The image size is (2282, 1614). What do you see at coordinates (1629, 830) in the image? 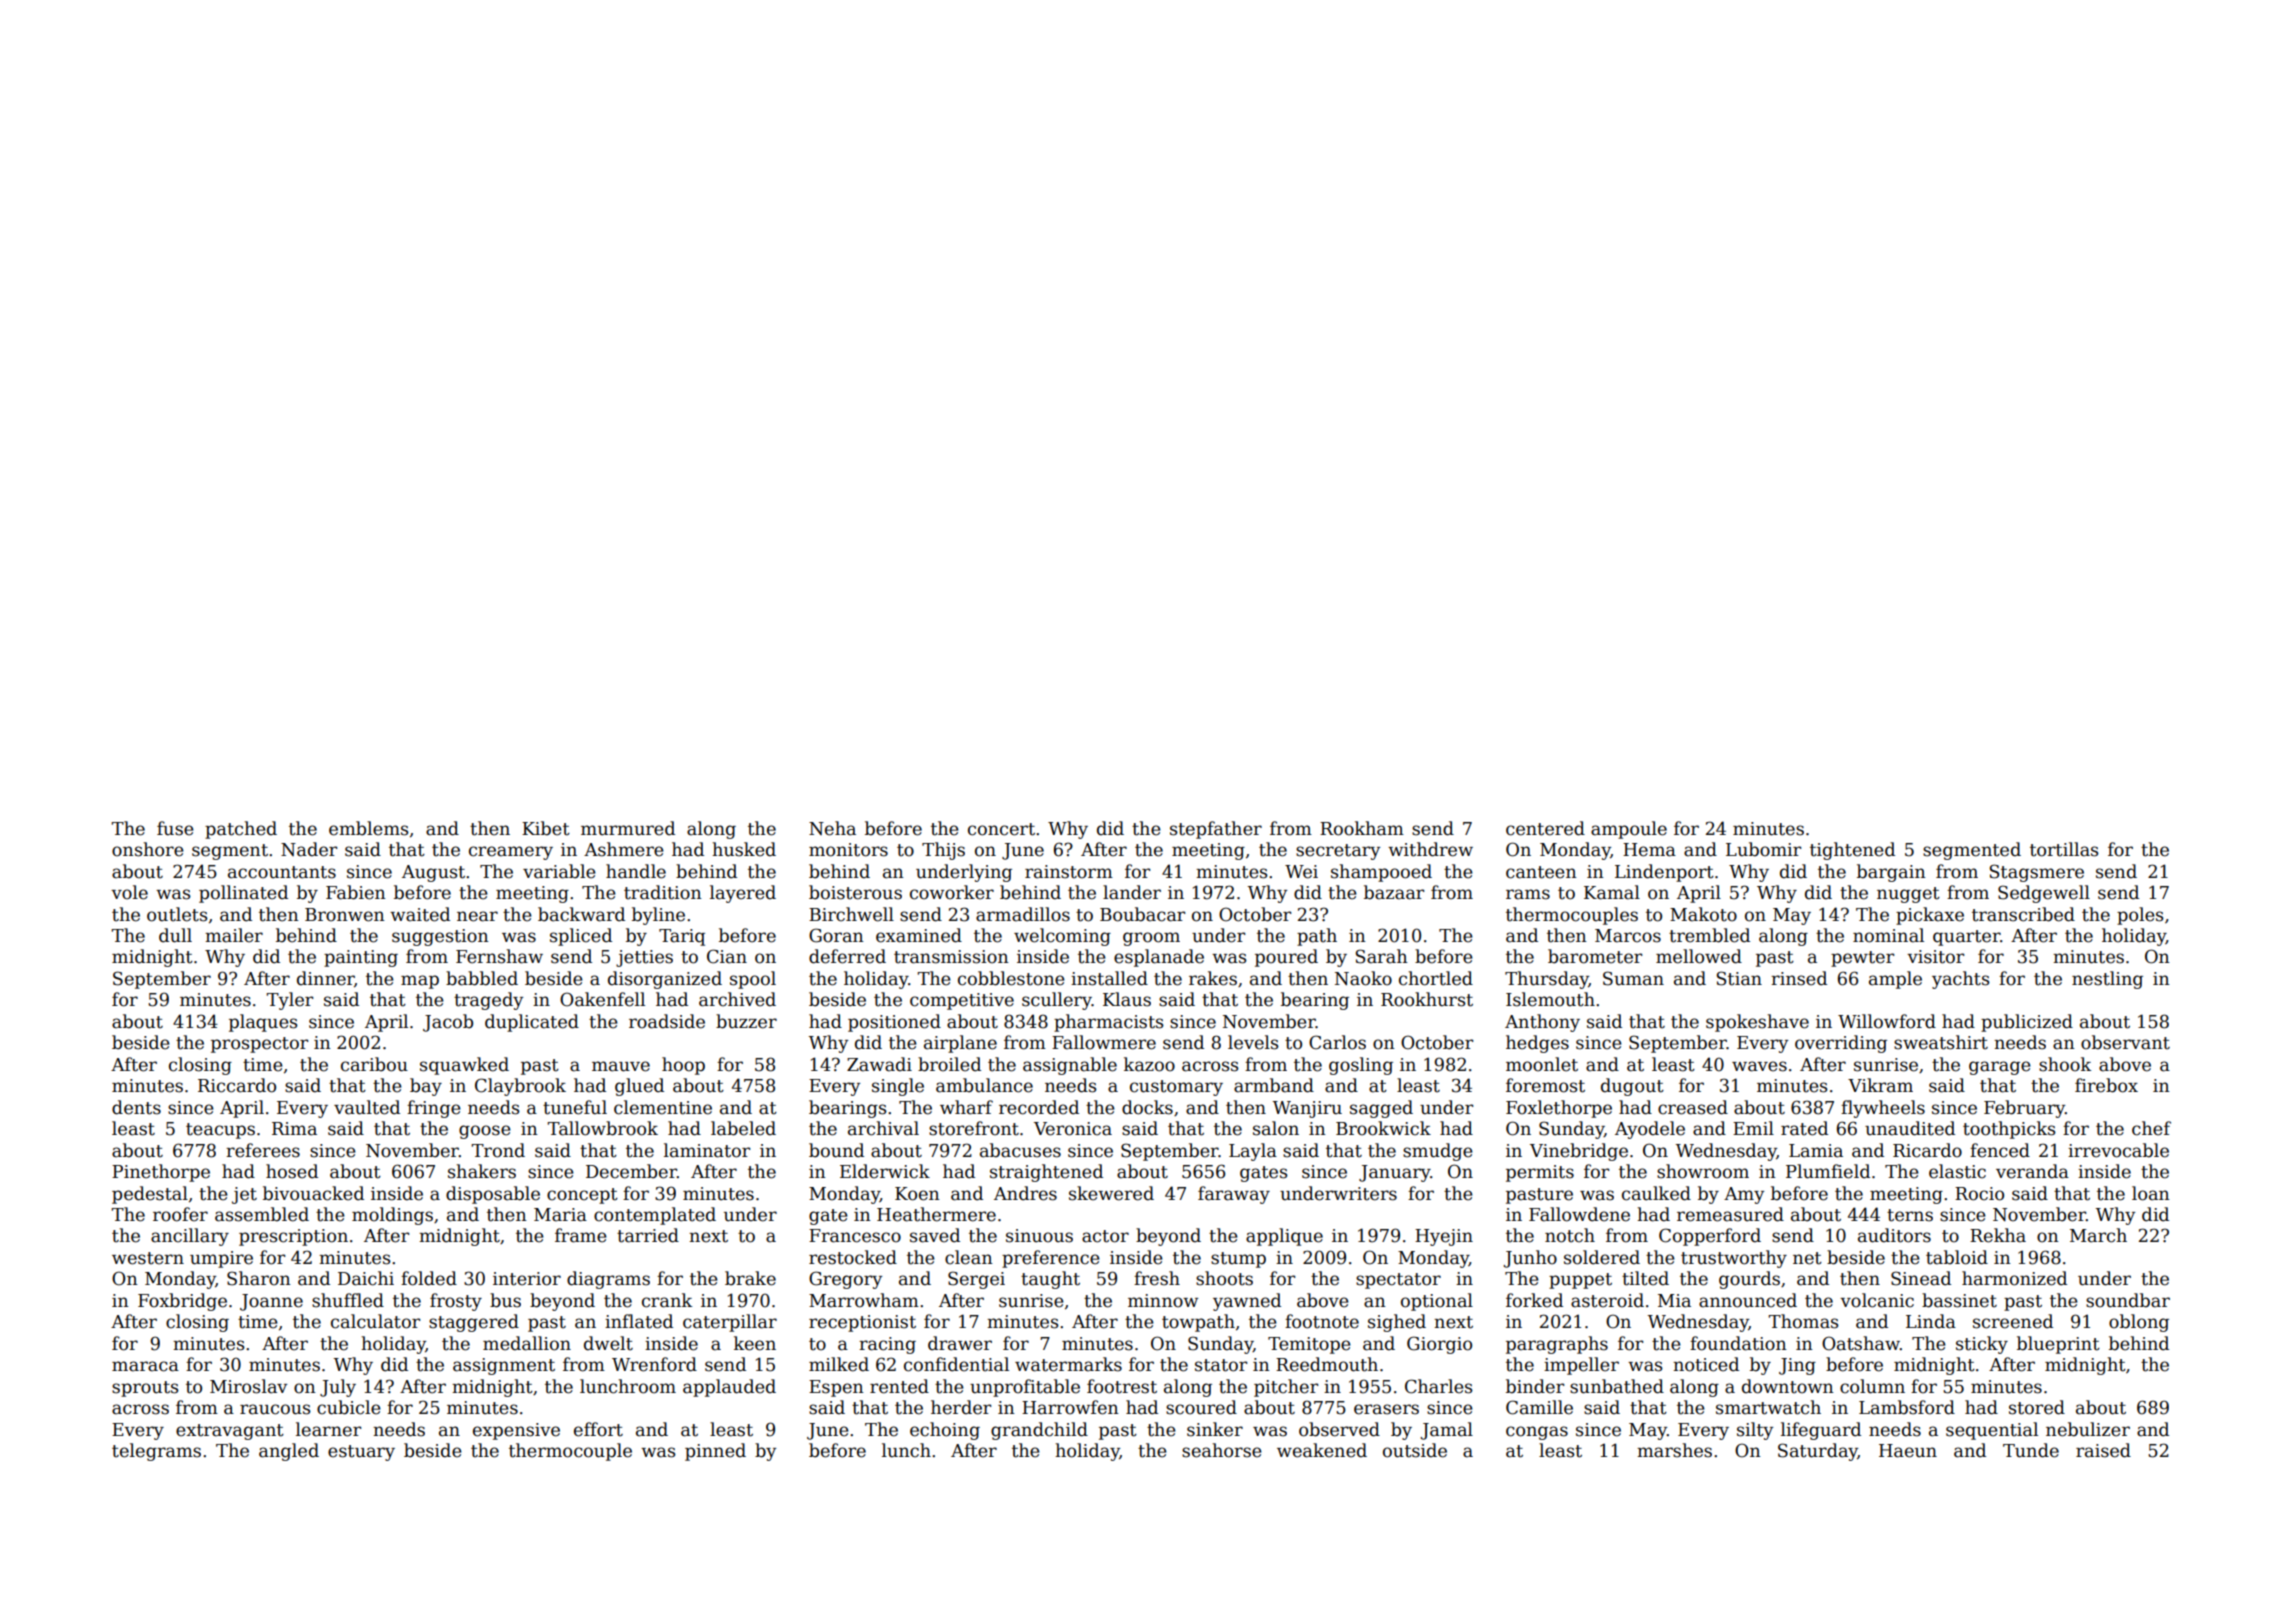
I see `ampoule` at bounding box center [1629, 830].
